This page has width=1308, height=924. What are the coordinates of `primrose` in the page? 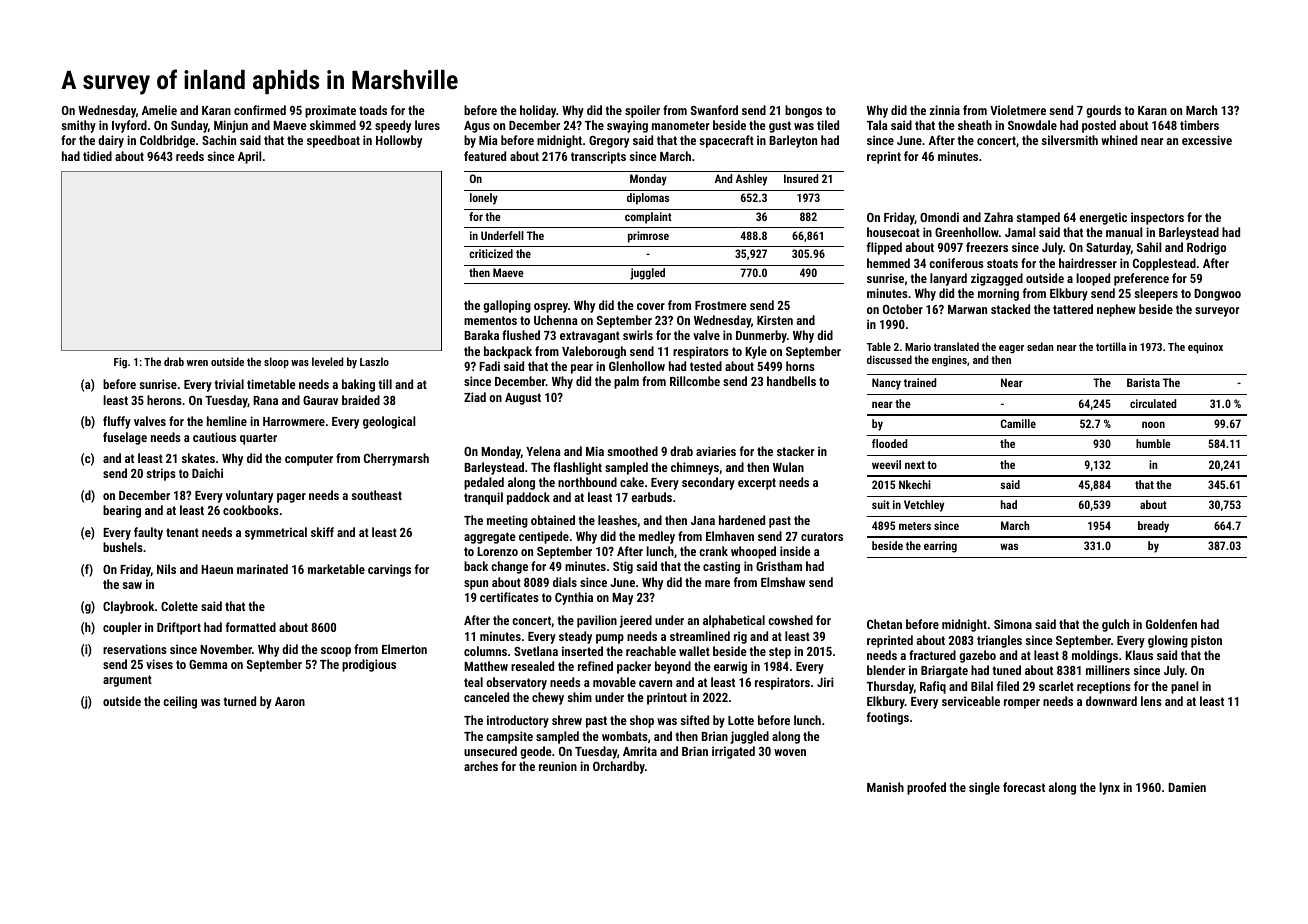 It's located at (648, 237).
